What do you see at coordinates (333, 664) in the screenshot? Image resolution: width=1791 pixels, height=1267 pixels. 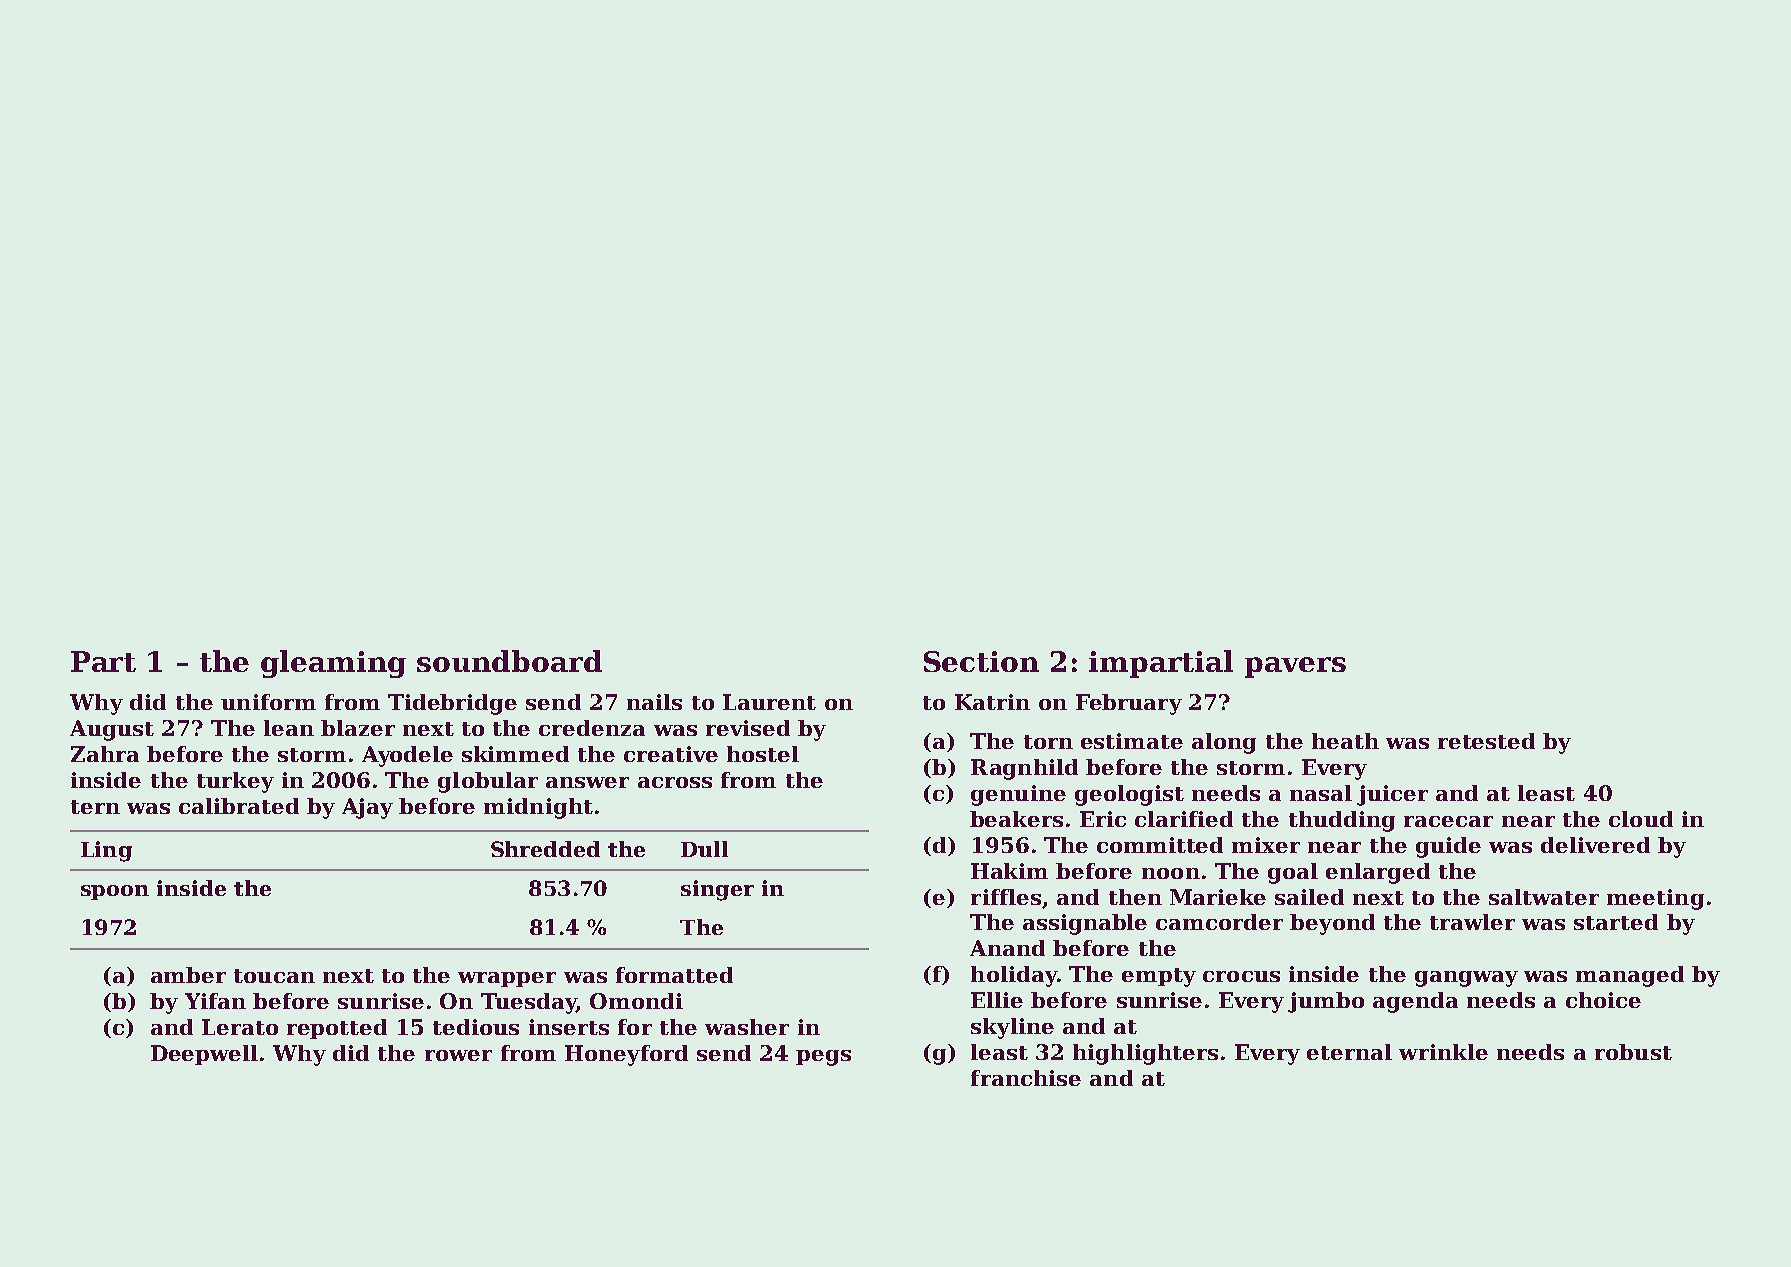 I see `gleaming` at bounding box center [333, 664].
